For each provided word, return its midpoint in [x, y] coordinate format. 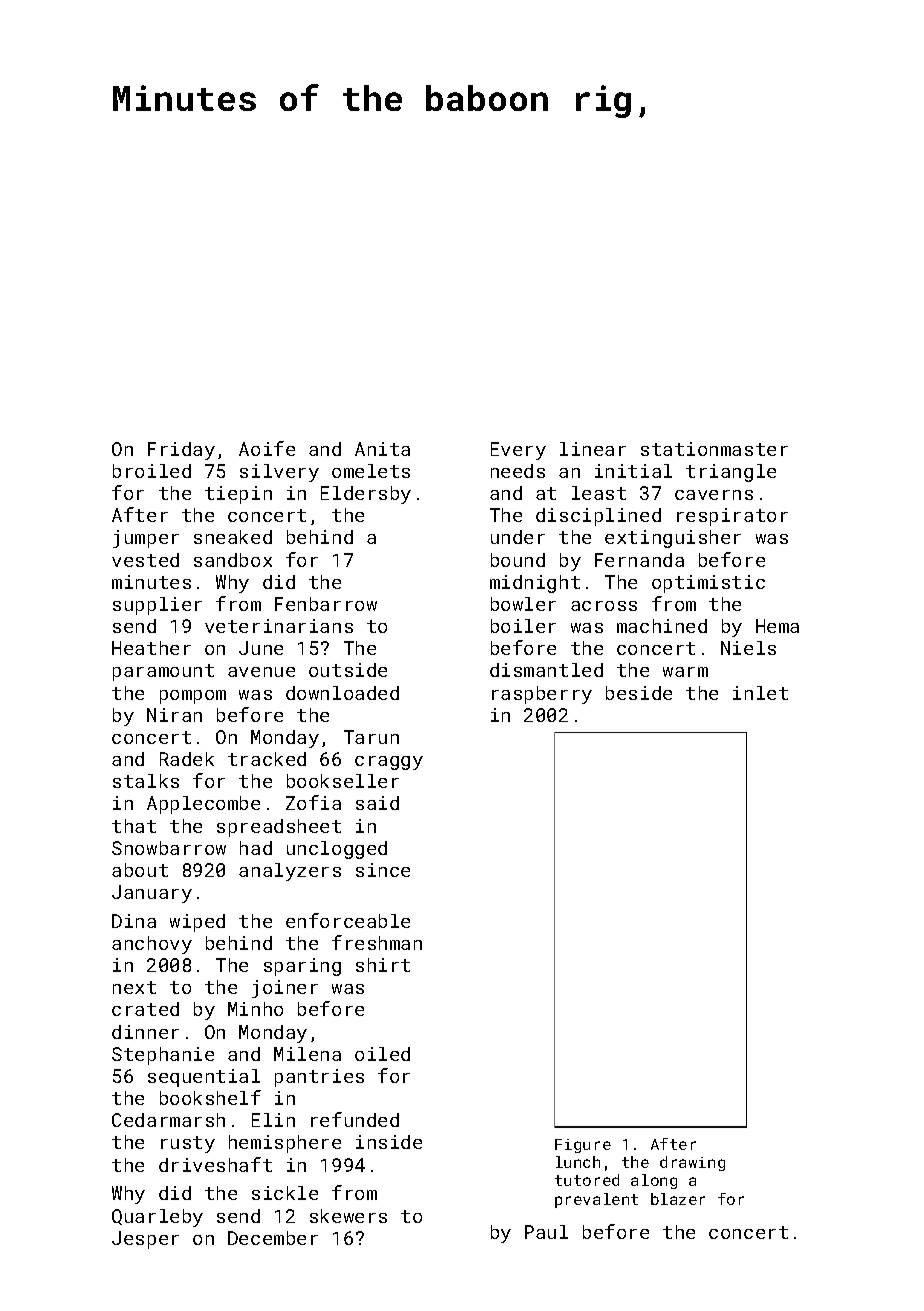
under [518, 537]
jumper [146, 539]
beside [639, 693]
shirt [383, 965]
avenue [261, 672]
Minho [255, 1009]
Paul [546, 1232]
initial [633, 471]
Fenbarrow [326, 604]
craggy [389, 763]
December [273, 1238]
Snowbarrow [169, 848]
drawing [692, 1163]
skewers [348, 1216]
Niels [748, 648]
